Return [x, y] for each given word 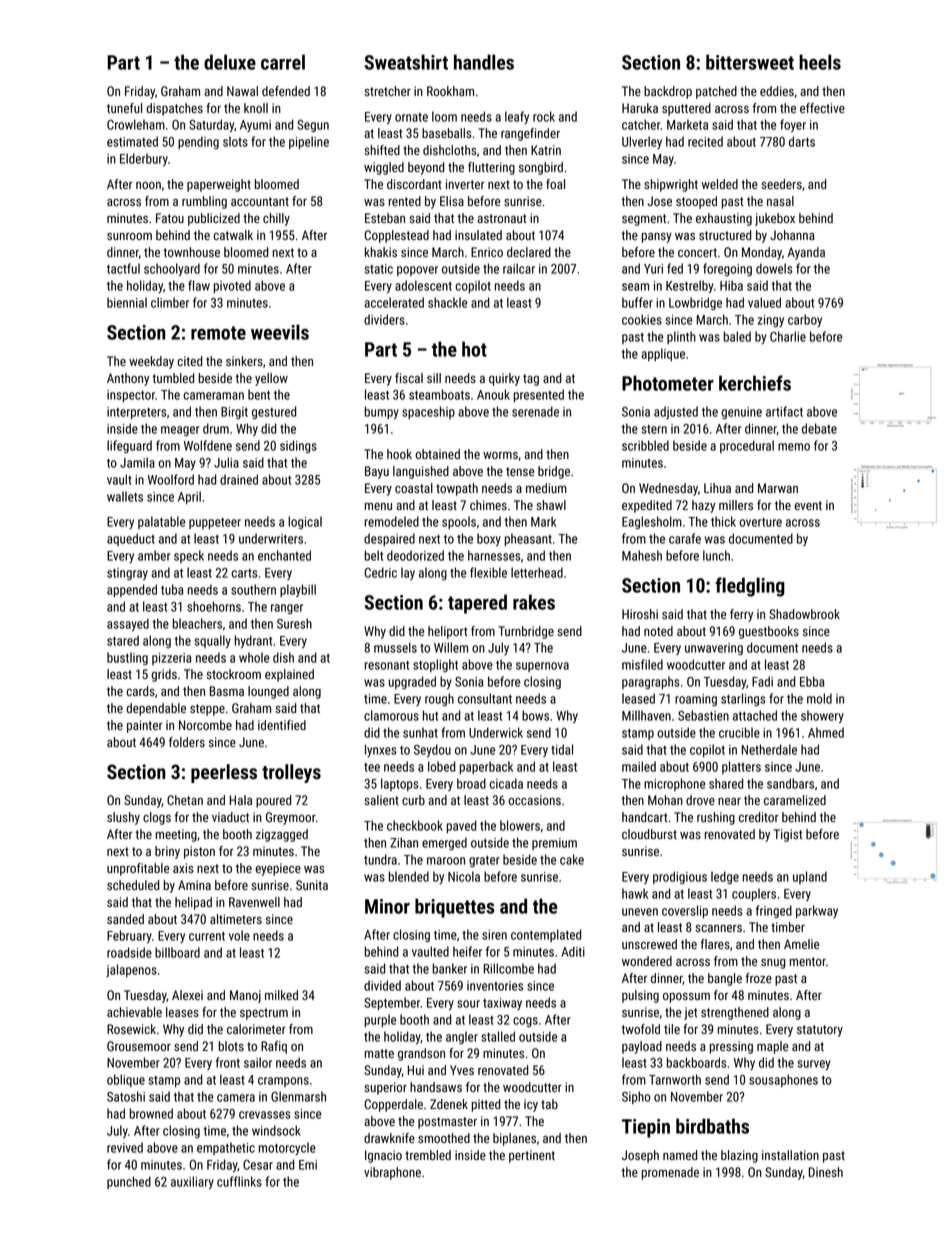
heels [820, 62]
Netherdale [769, 749]
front [228, 1062]
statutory [820, 1031]
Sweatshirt [406, 62]
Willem [451, 647]
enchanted [284, 555]
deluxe [230, 62]
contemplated [546, 935]
